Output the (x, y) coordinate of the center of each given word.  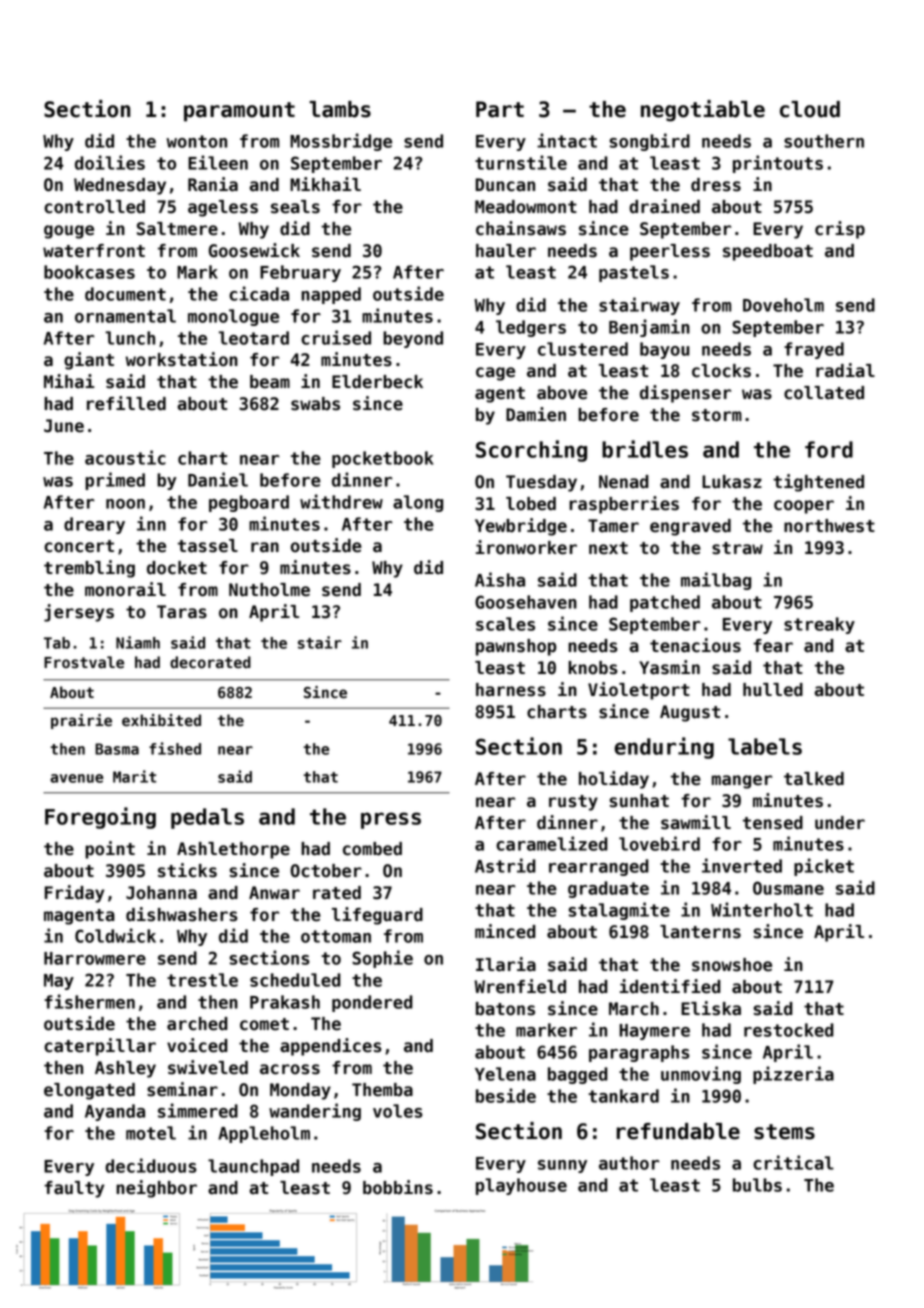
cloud (810, 109)
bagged (578, 1075)
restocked (789, 1030)
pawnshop (516, 647)
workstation (182, 359)
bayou (664, 350)
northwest (829, 526)
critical (793, 1162)
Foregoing (100, 818)
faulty (74, 1189)
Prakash (285, 1002)
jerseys (79, 613)
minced (505, 931)
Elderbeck (377, 382)
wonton (197, 141)
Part (500, 109)
